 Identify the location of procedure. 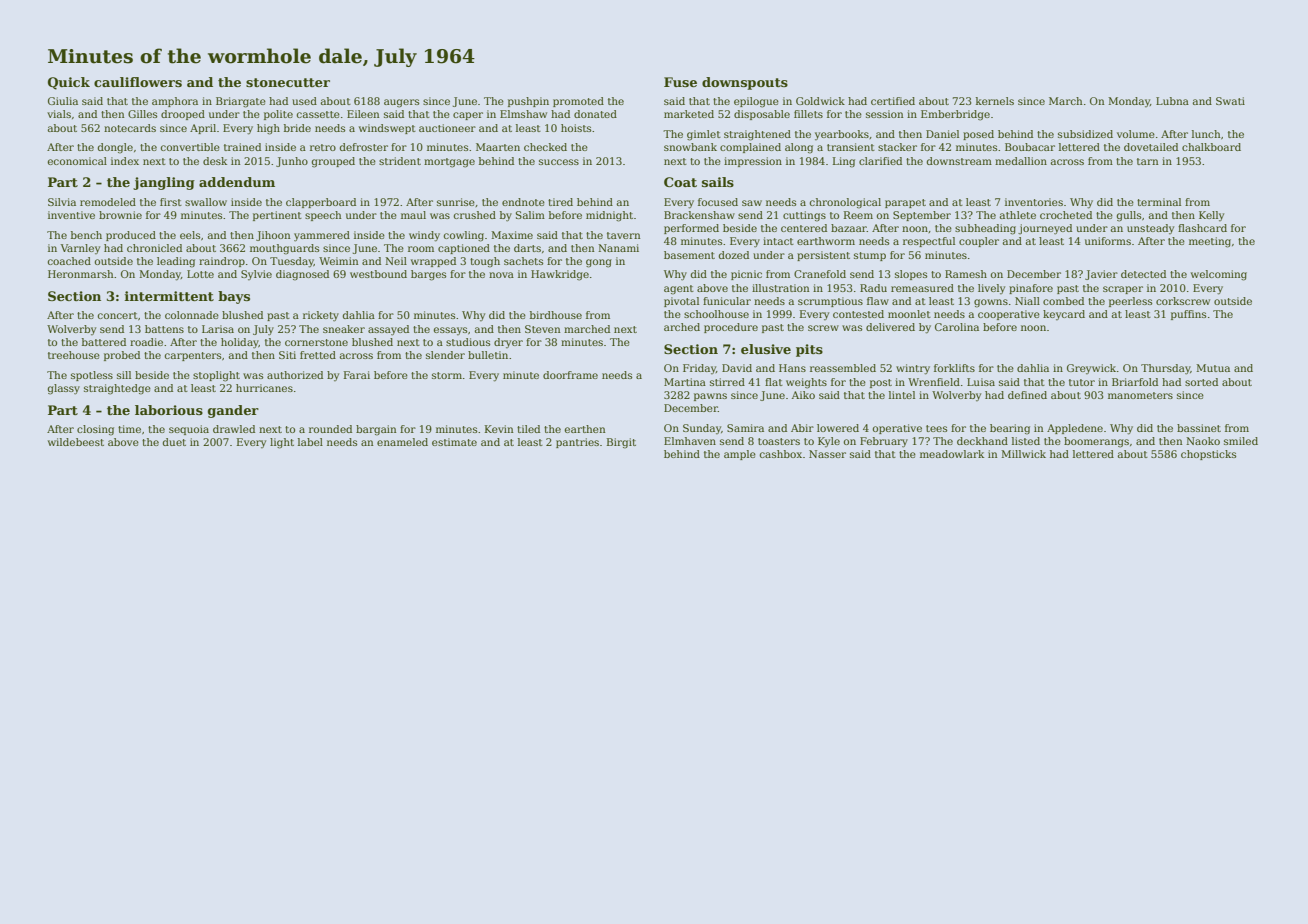
(731, 328).
